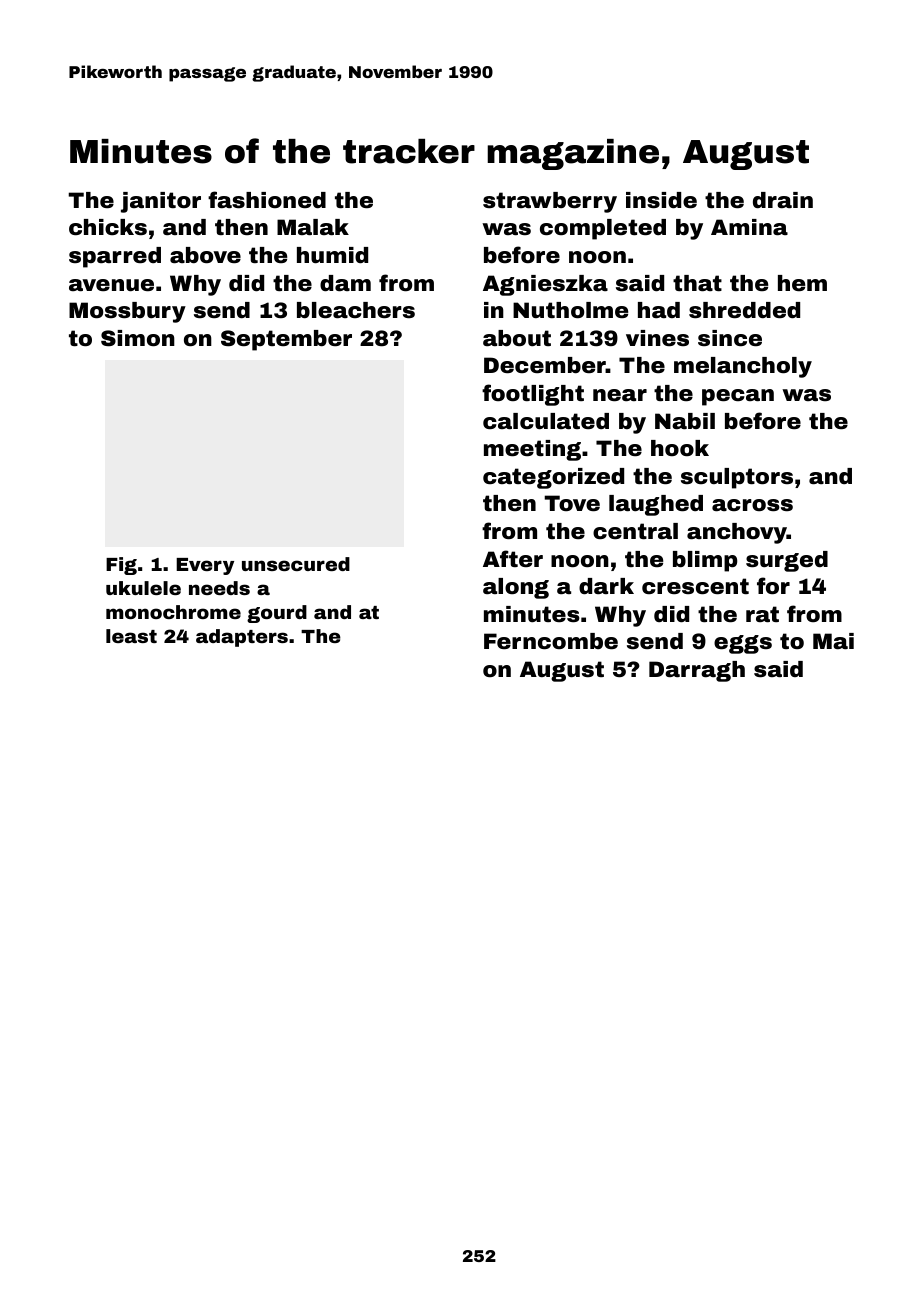 The height and width of the page is (1314, 924). What do you see at coordinates (550, 202) in the page?
I see `strawberry` at bounding box center [550, 202].
